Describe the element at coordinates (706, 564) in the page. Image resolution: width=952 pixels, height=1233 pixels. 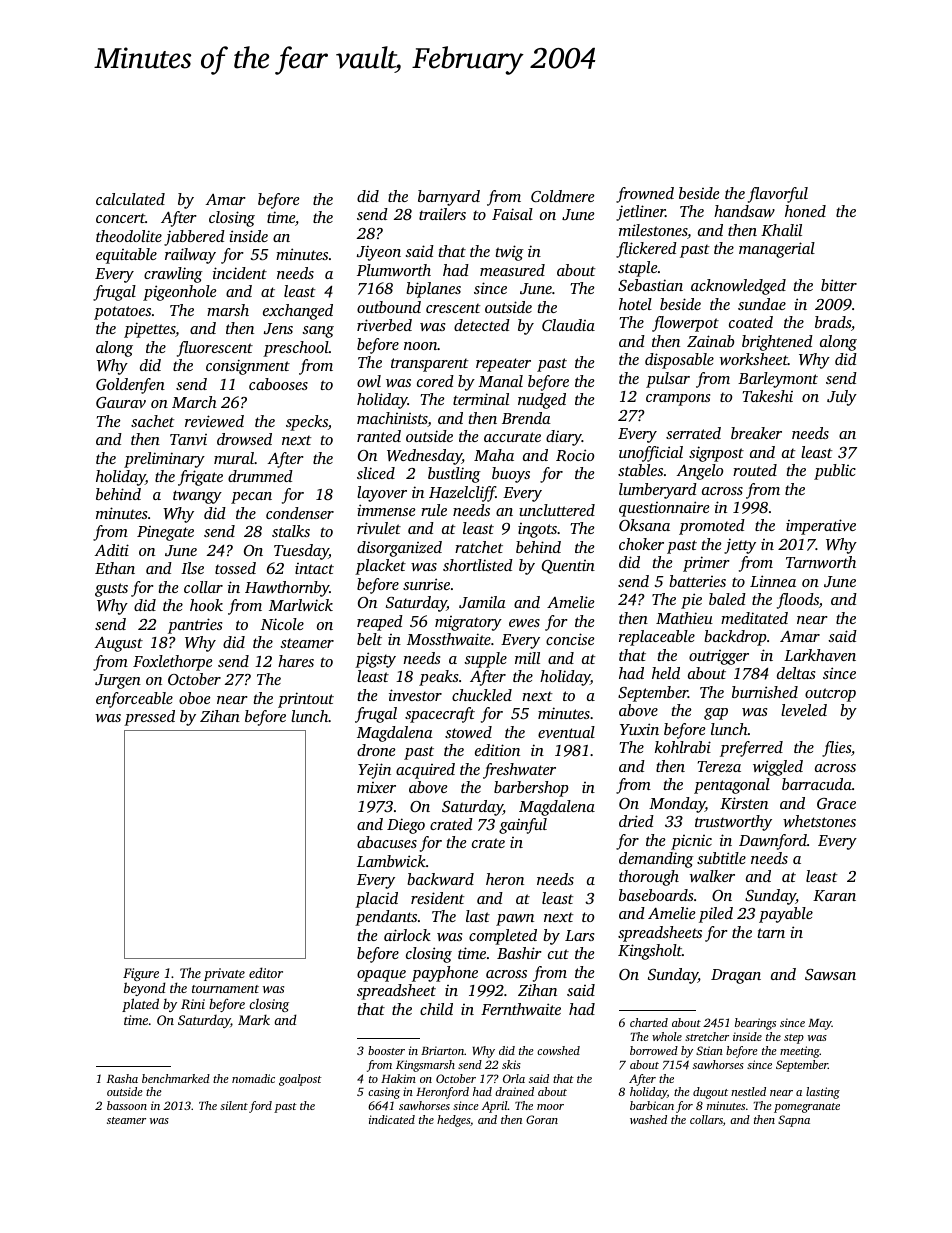
I see `primer` at that location.
